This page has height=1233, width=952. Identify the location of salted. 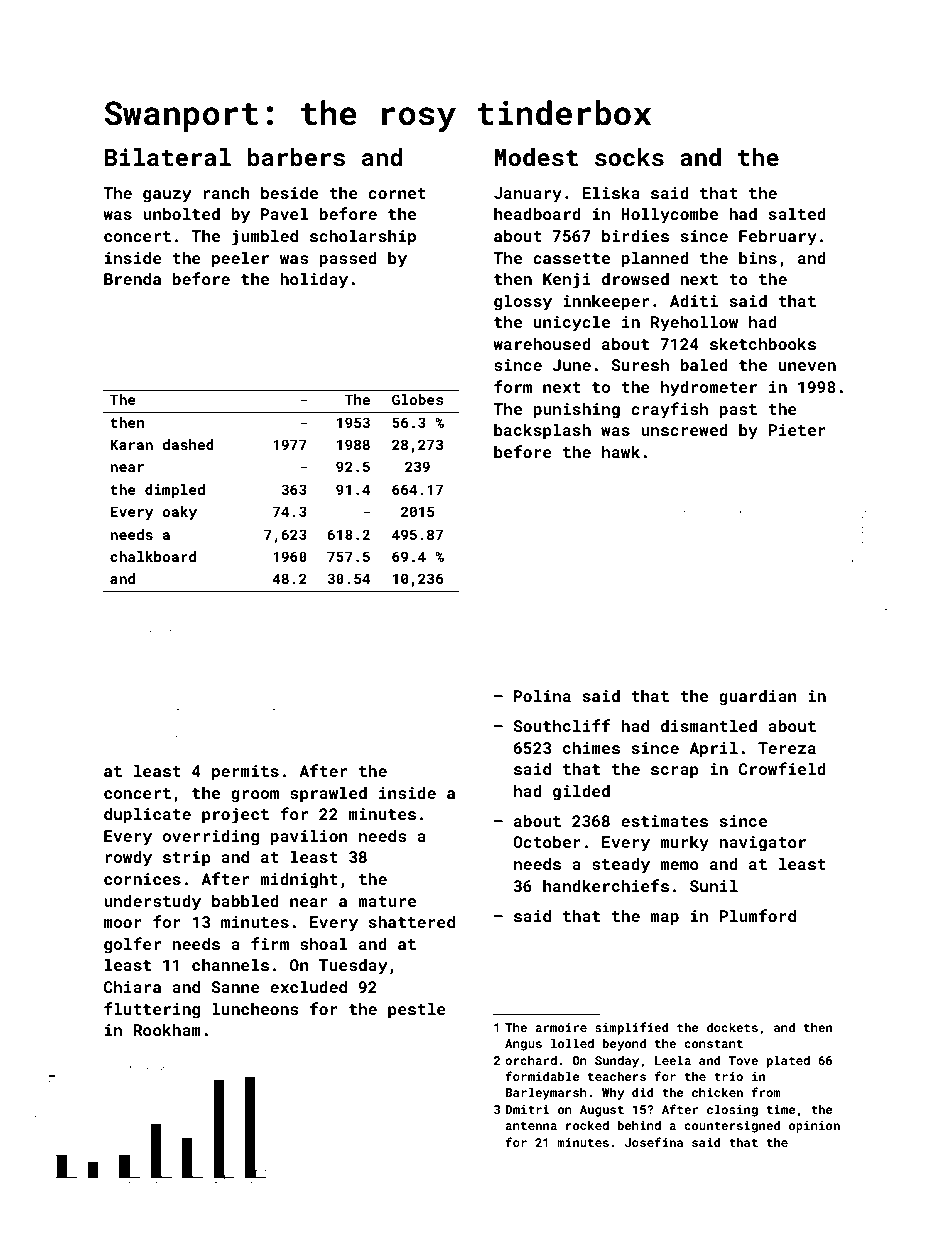
(797, 213).
